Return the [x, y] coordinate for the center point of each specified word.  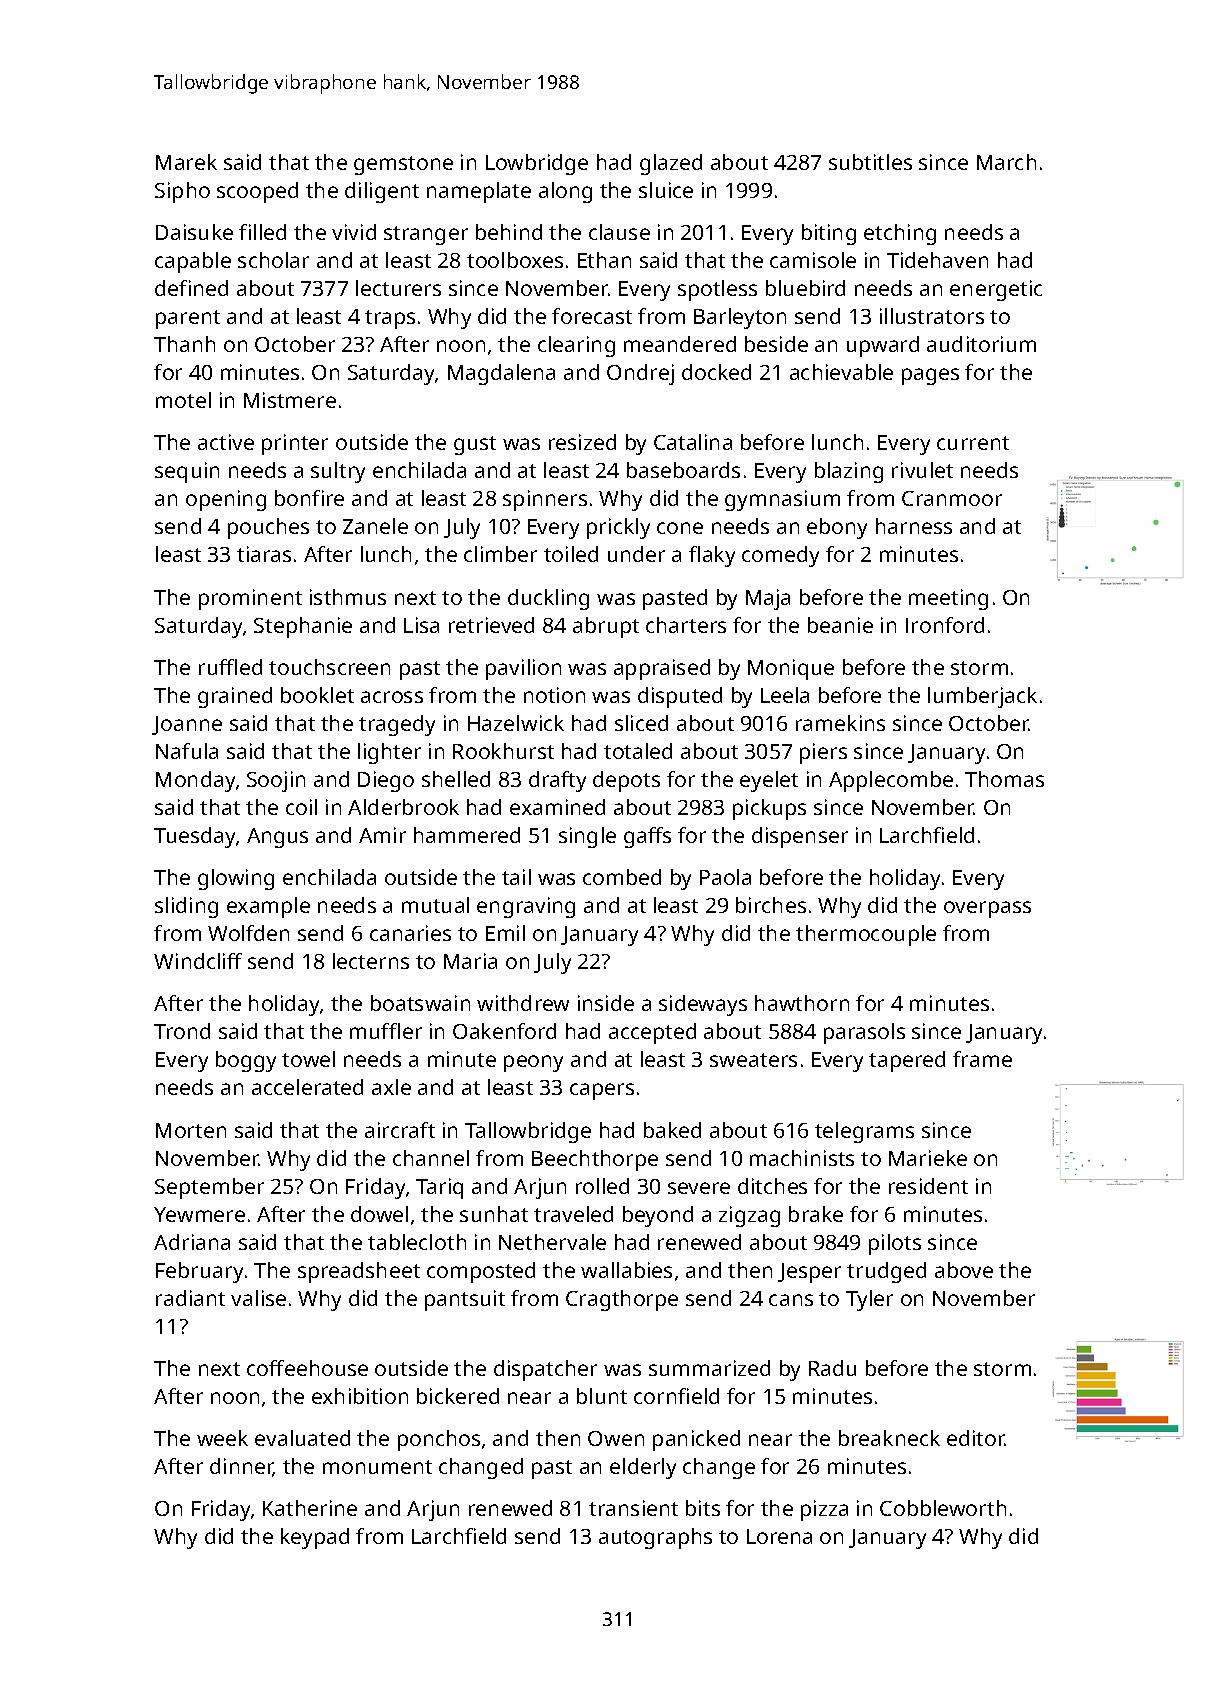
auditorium [981, 344]
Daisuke [194, 232]
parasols [864, 1033]
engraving [526, 907]
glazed [671, 164]
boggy [246, 1061]
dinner [242, 1467]
